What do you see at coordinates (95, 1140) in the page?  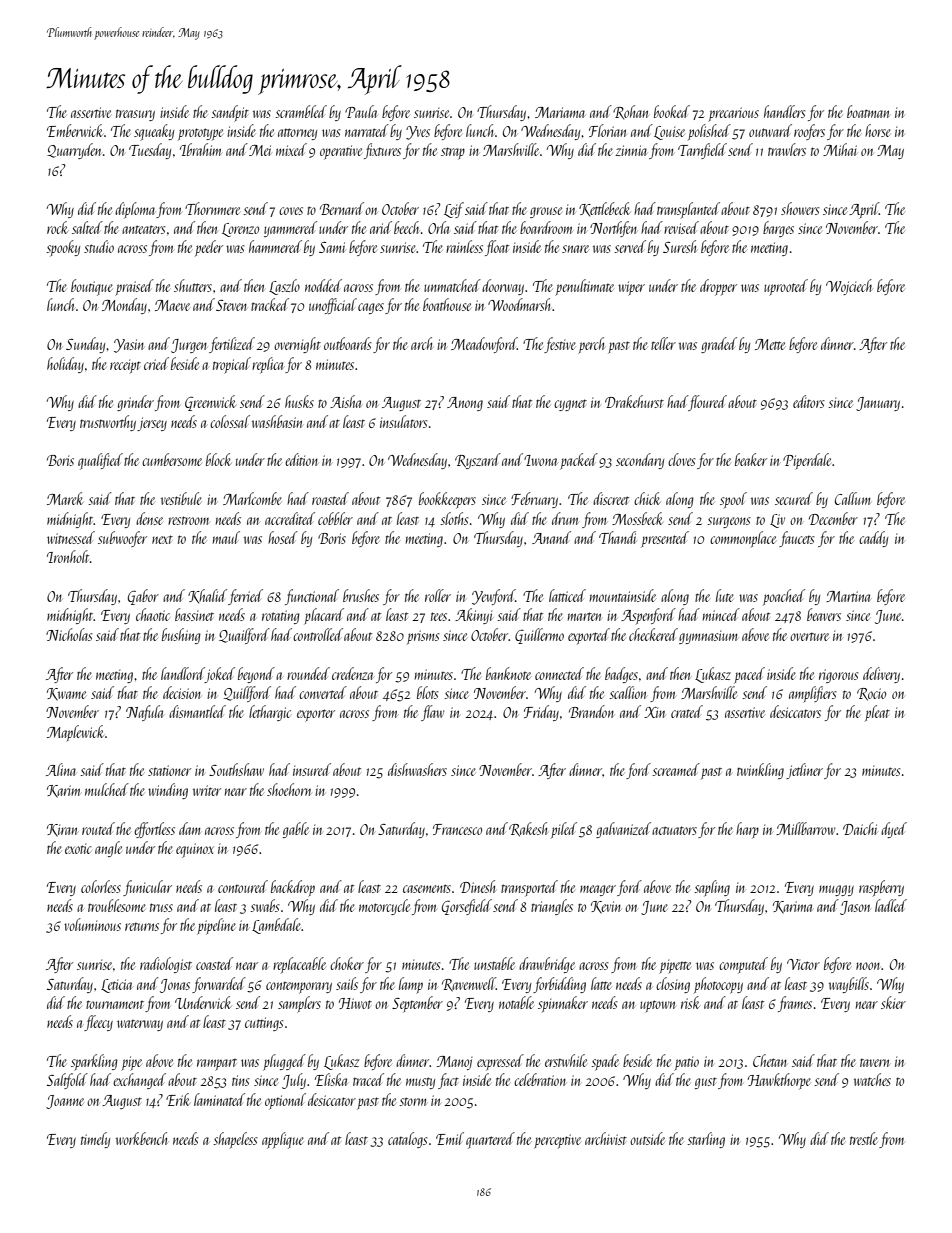 I see `timely` at bounding box center [95, 1140].
